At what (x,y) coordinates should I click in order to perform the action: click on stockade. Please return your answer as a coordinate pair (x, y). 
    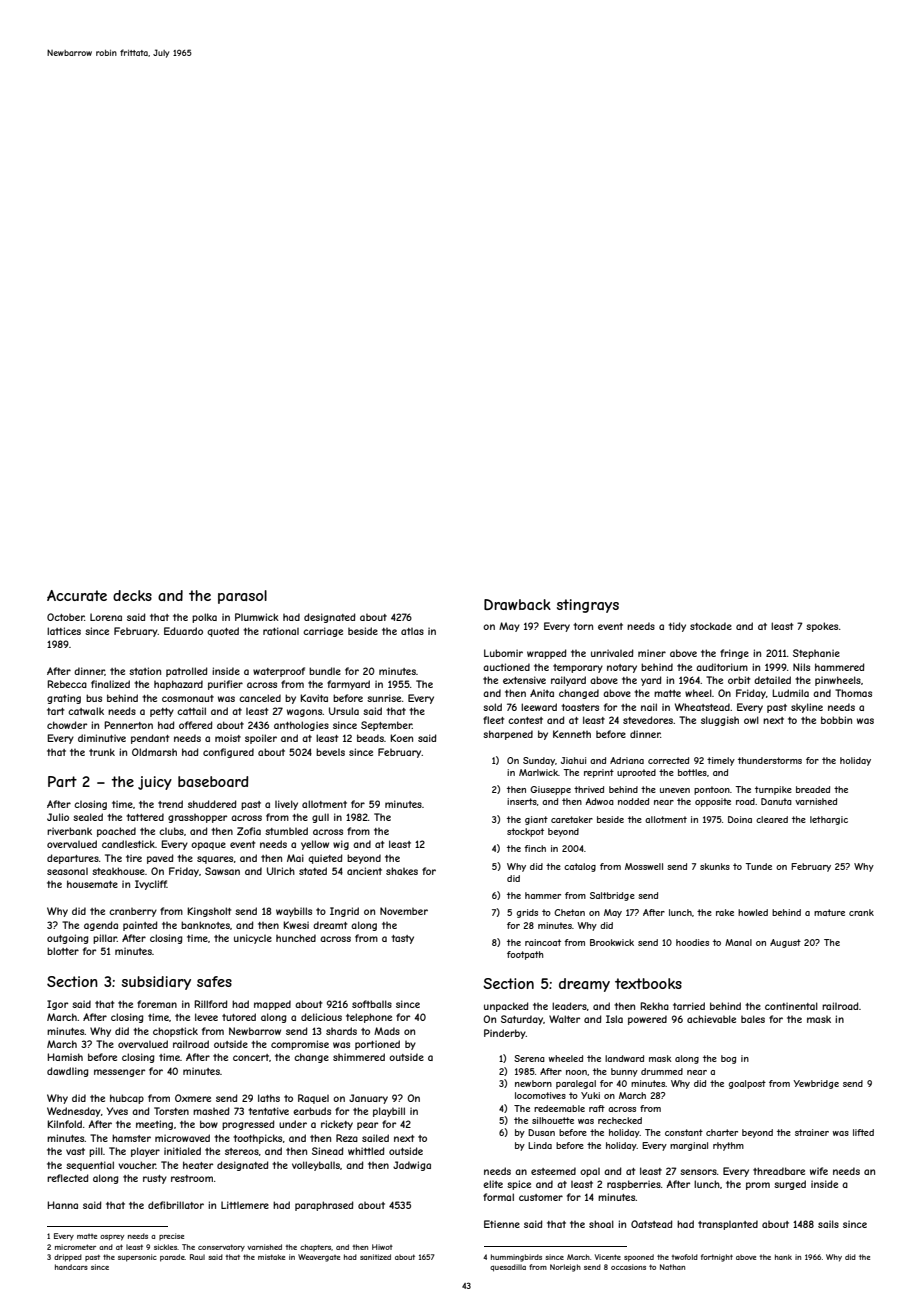
    Looking at the image, I should click on (711, 626).
